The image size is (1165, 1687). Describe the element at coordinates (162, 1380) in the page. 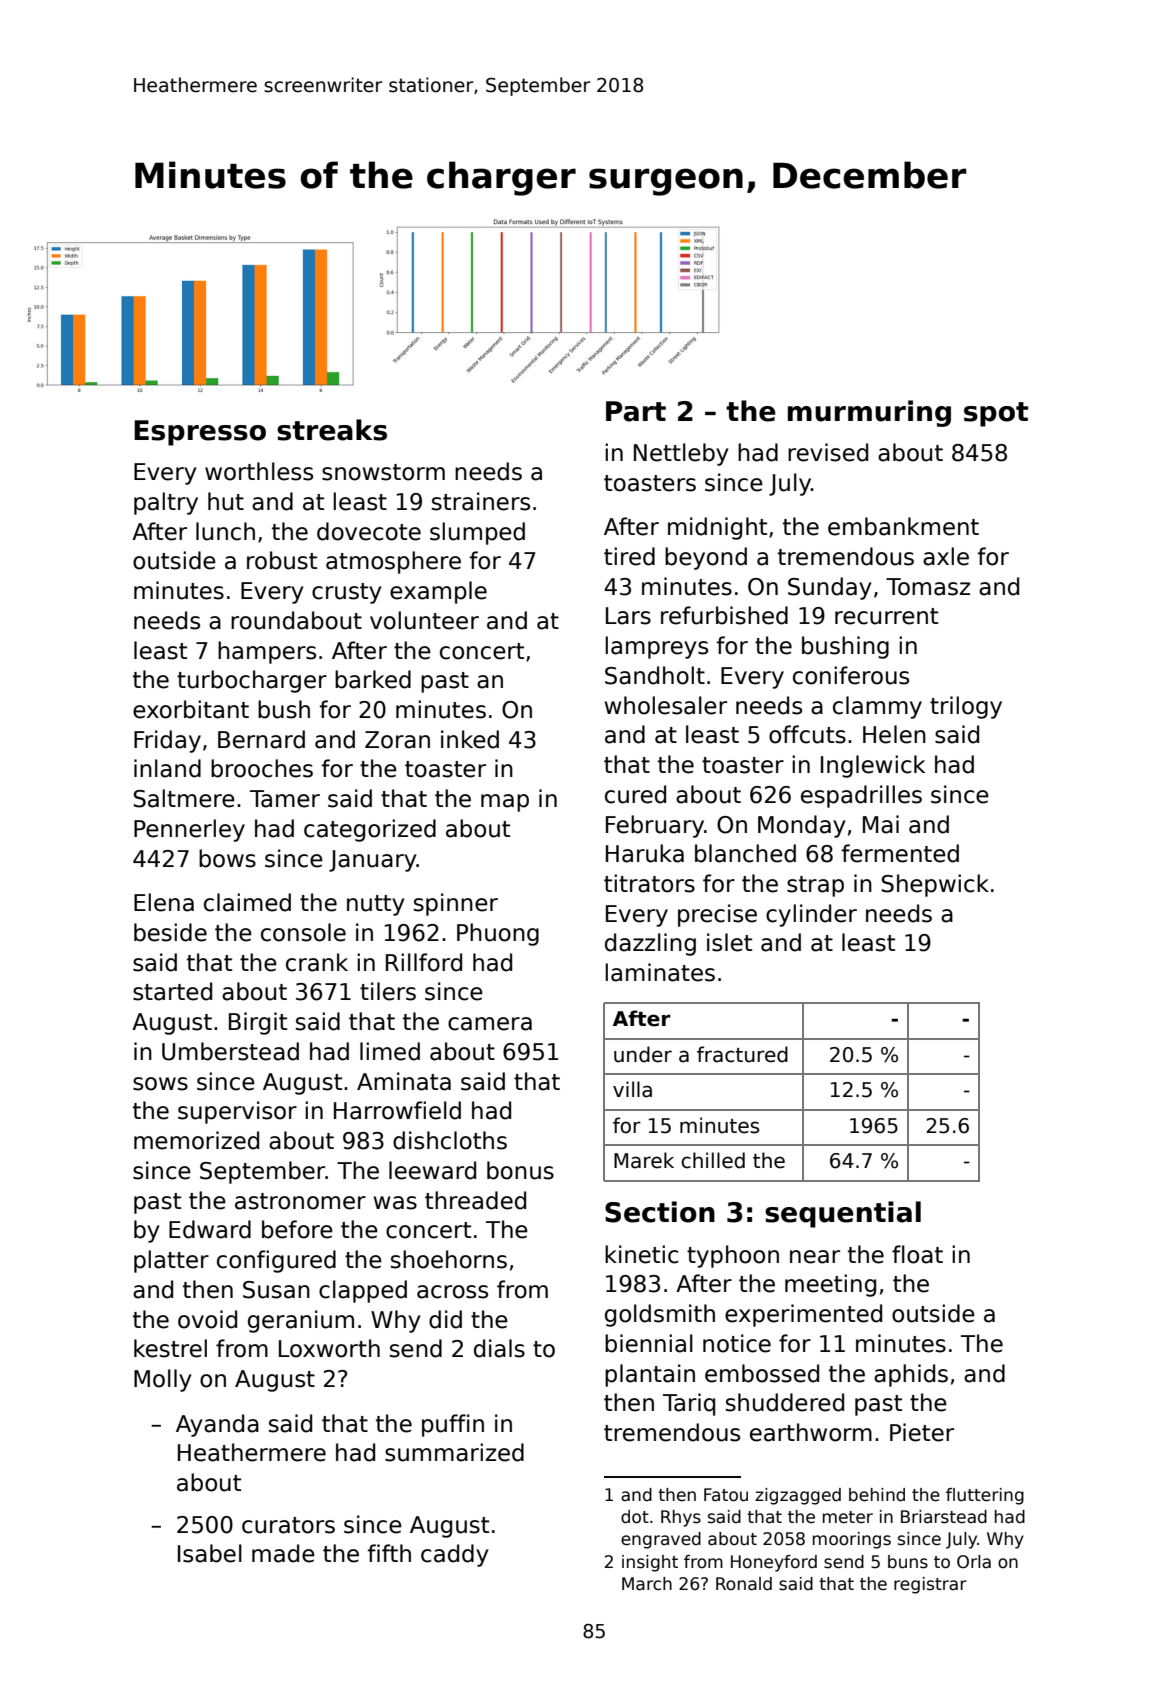

I see `Molly` at that location.
